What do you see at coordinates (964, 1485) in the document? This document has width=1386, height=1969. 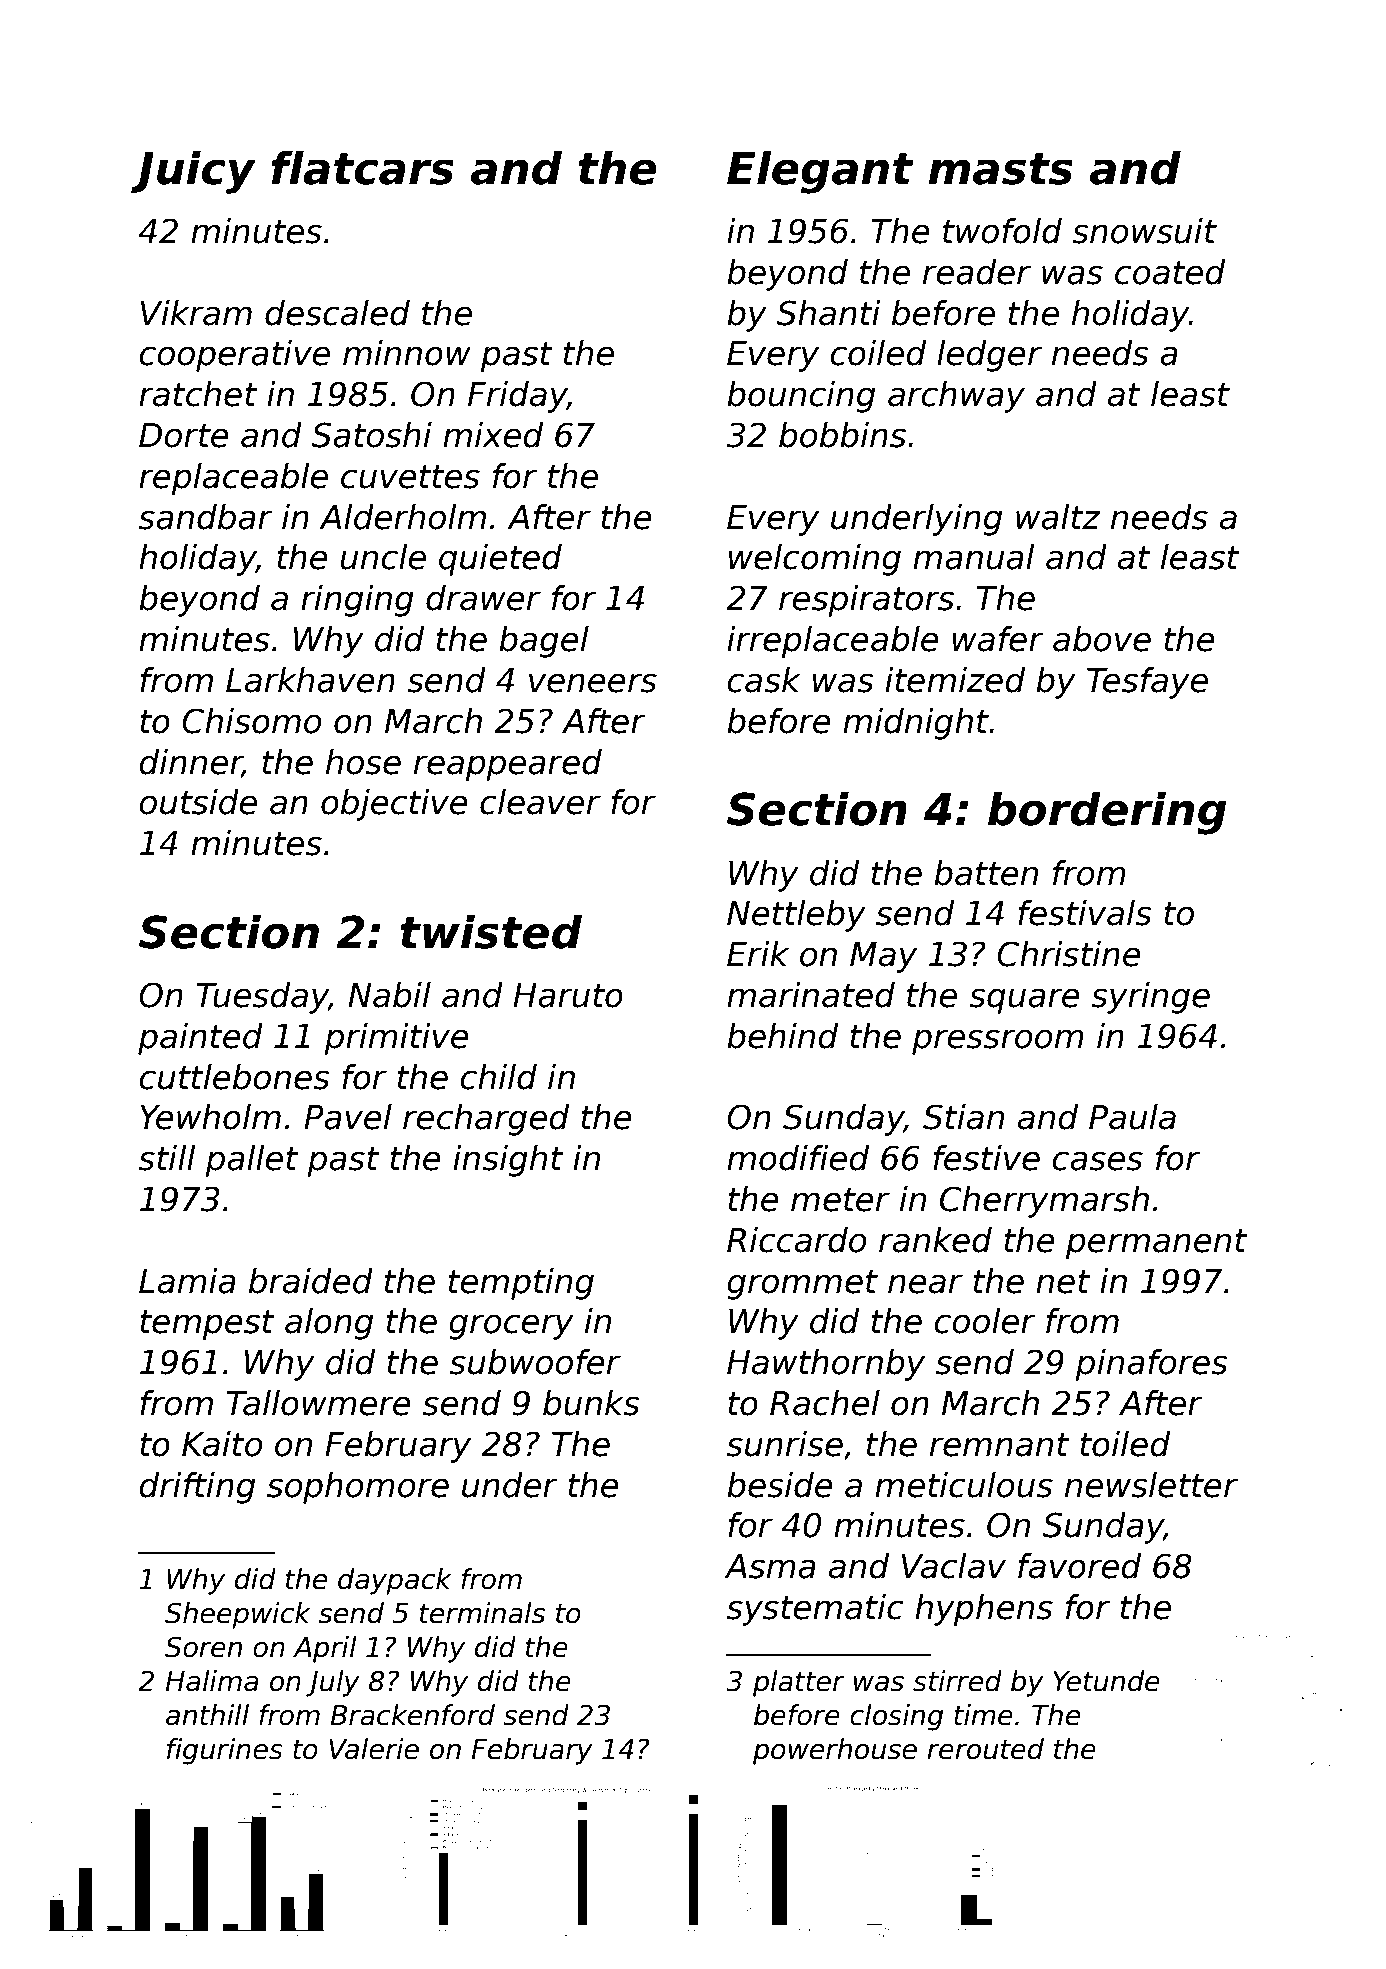 I see `meticulous` at bounding box center [964, 1485].
